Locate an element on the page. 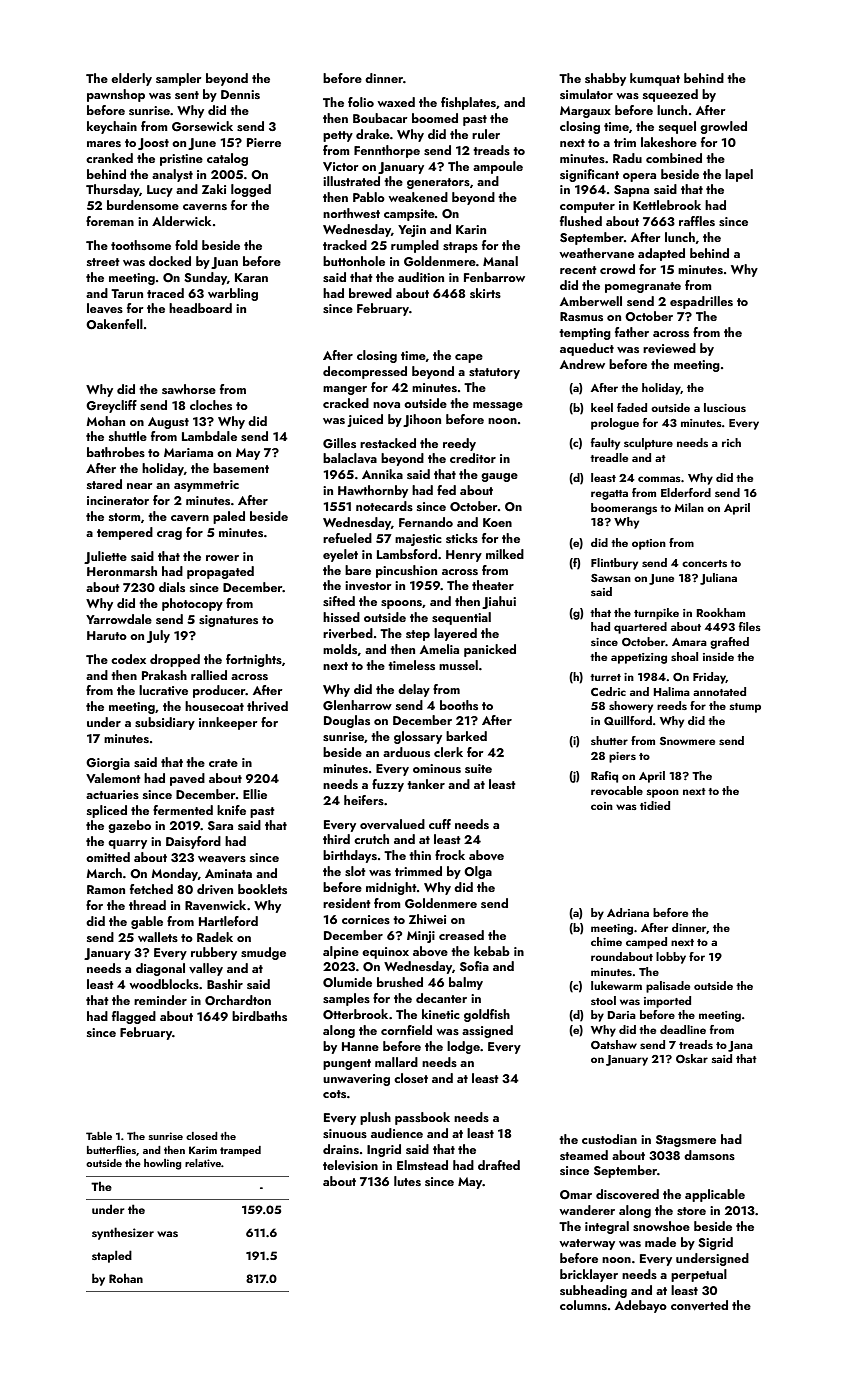  arduous is located at coordinates (406, 752).
